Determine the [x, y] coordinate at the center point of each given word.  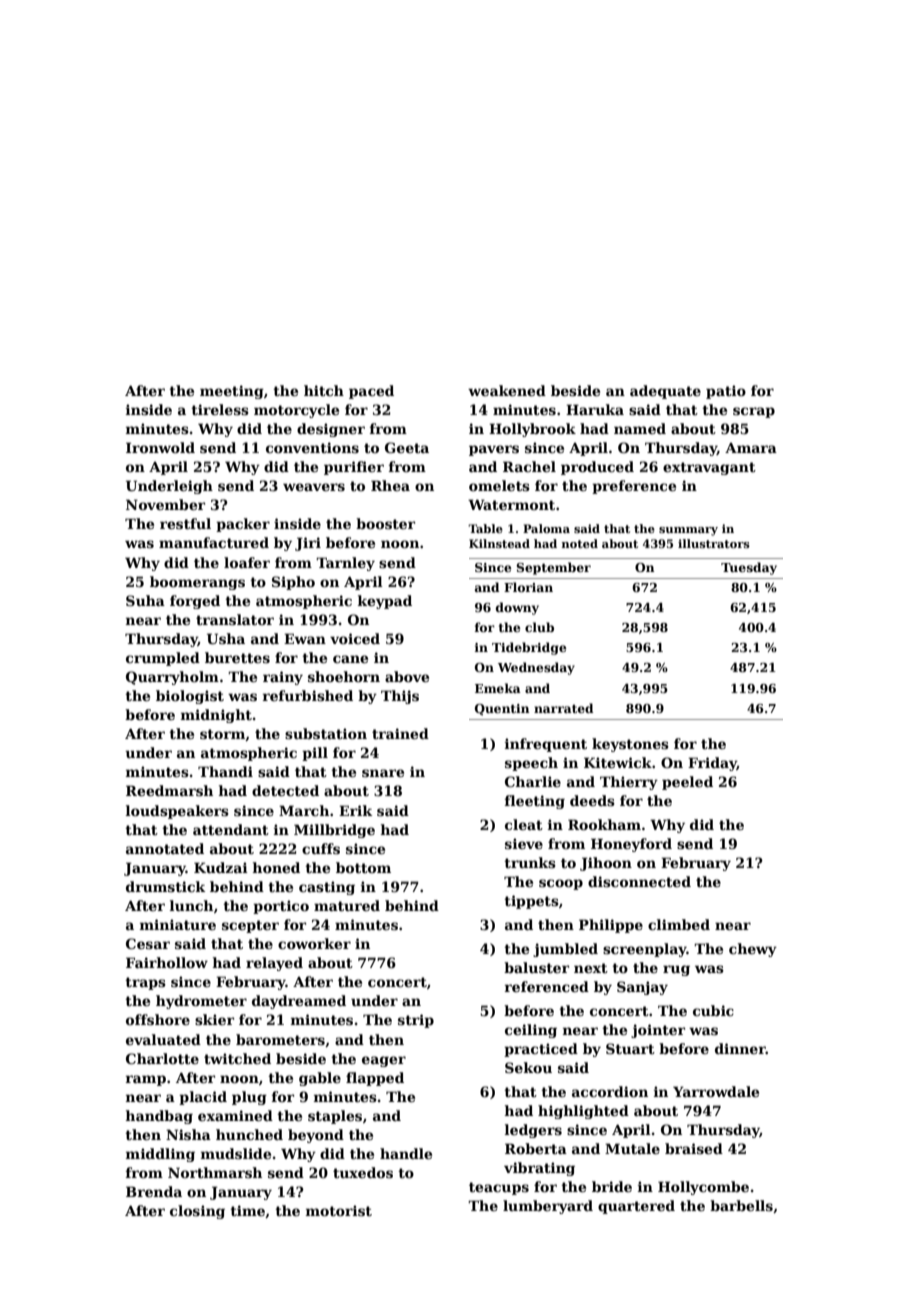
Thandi [225, 771]
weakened [507, 390]
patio [726, 392]
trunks [530, 862]
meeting [232, 392]
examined [235, 1115]
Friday [712, 764]
